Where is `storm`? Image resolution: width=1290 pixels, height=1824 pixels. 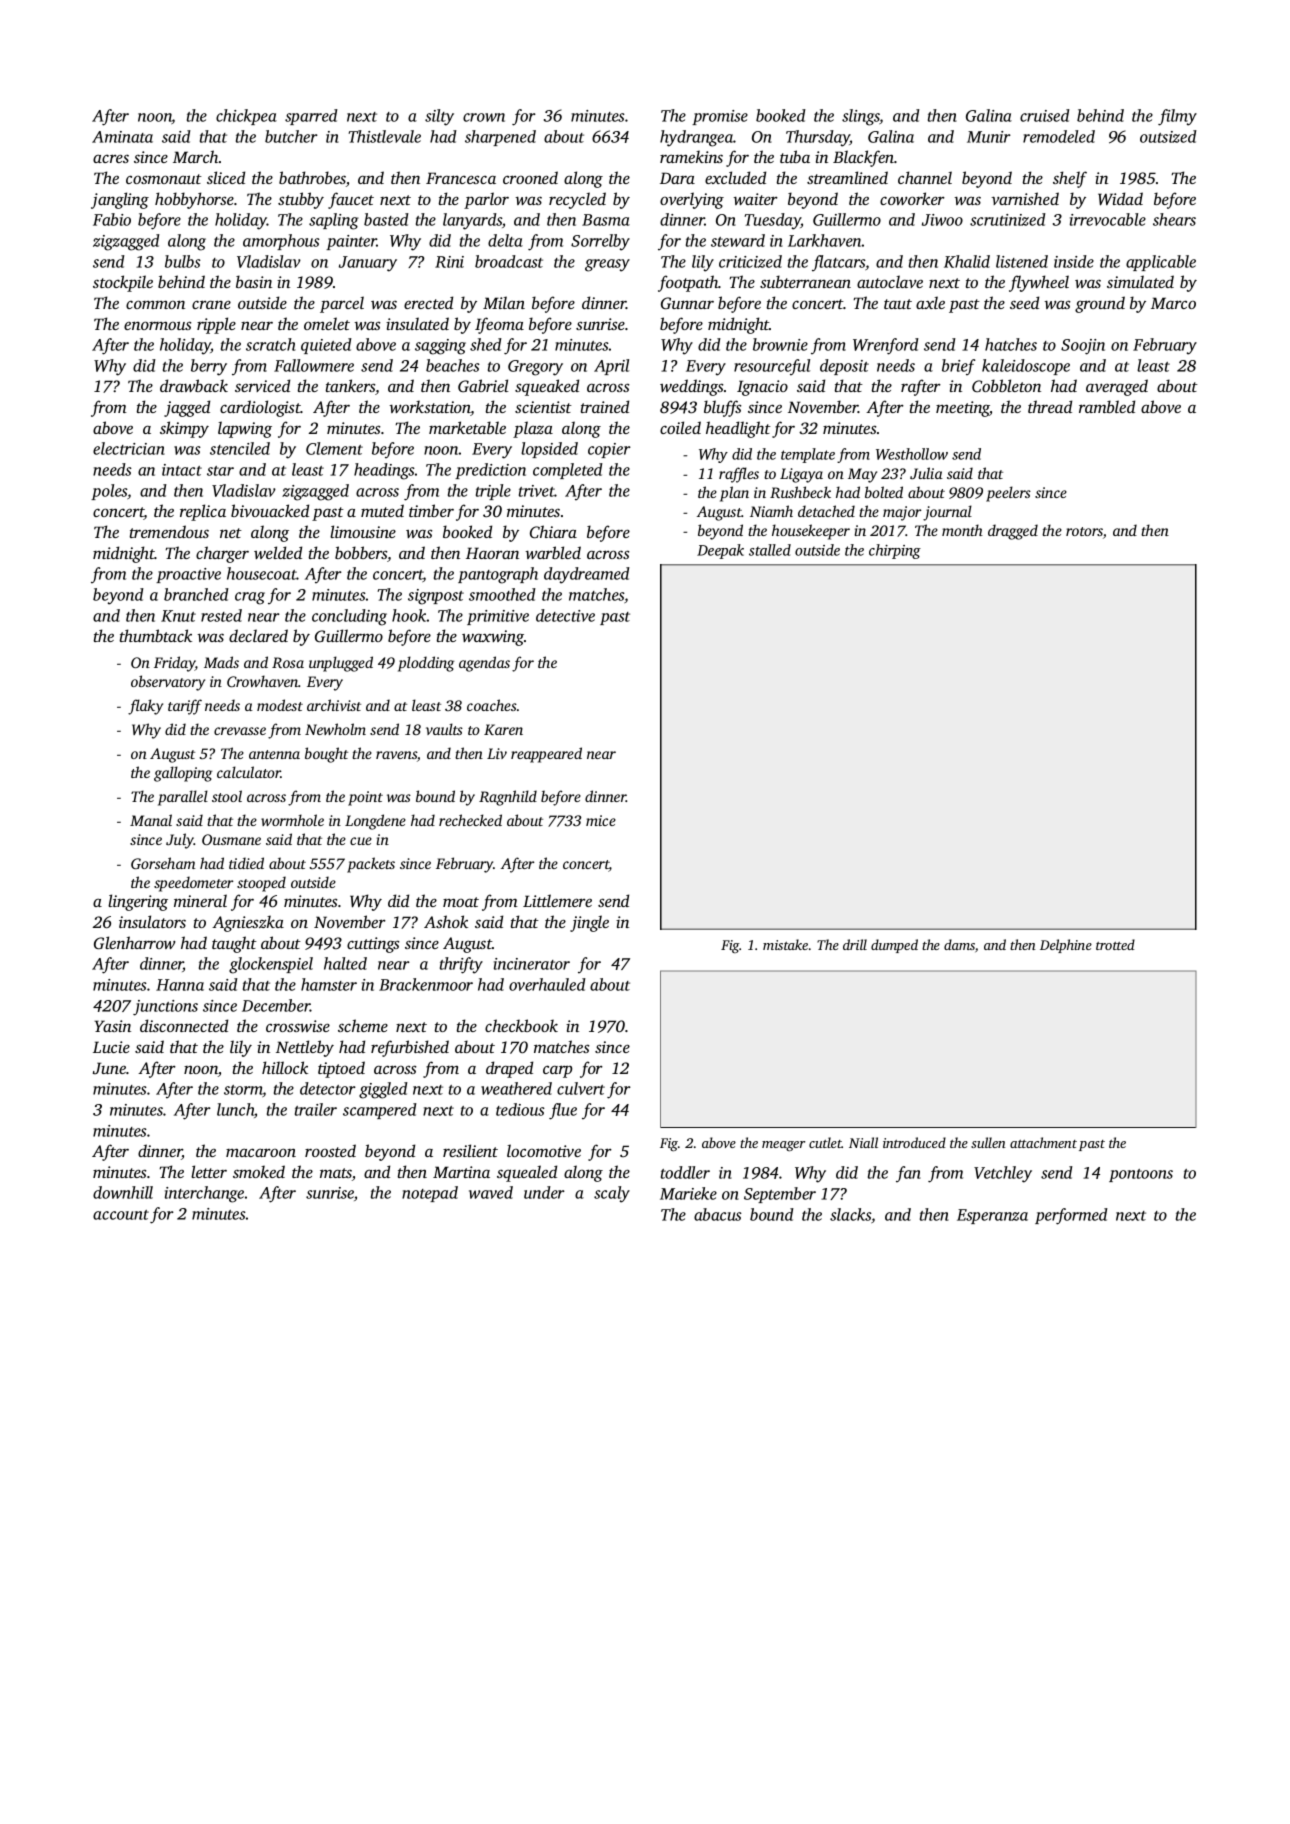
storm is located at coordinates (243, 1091).
